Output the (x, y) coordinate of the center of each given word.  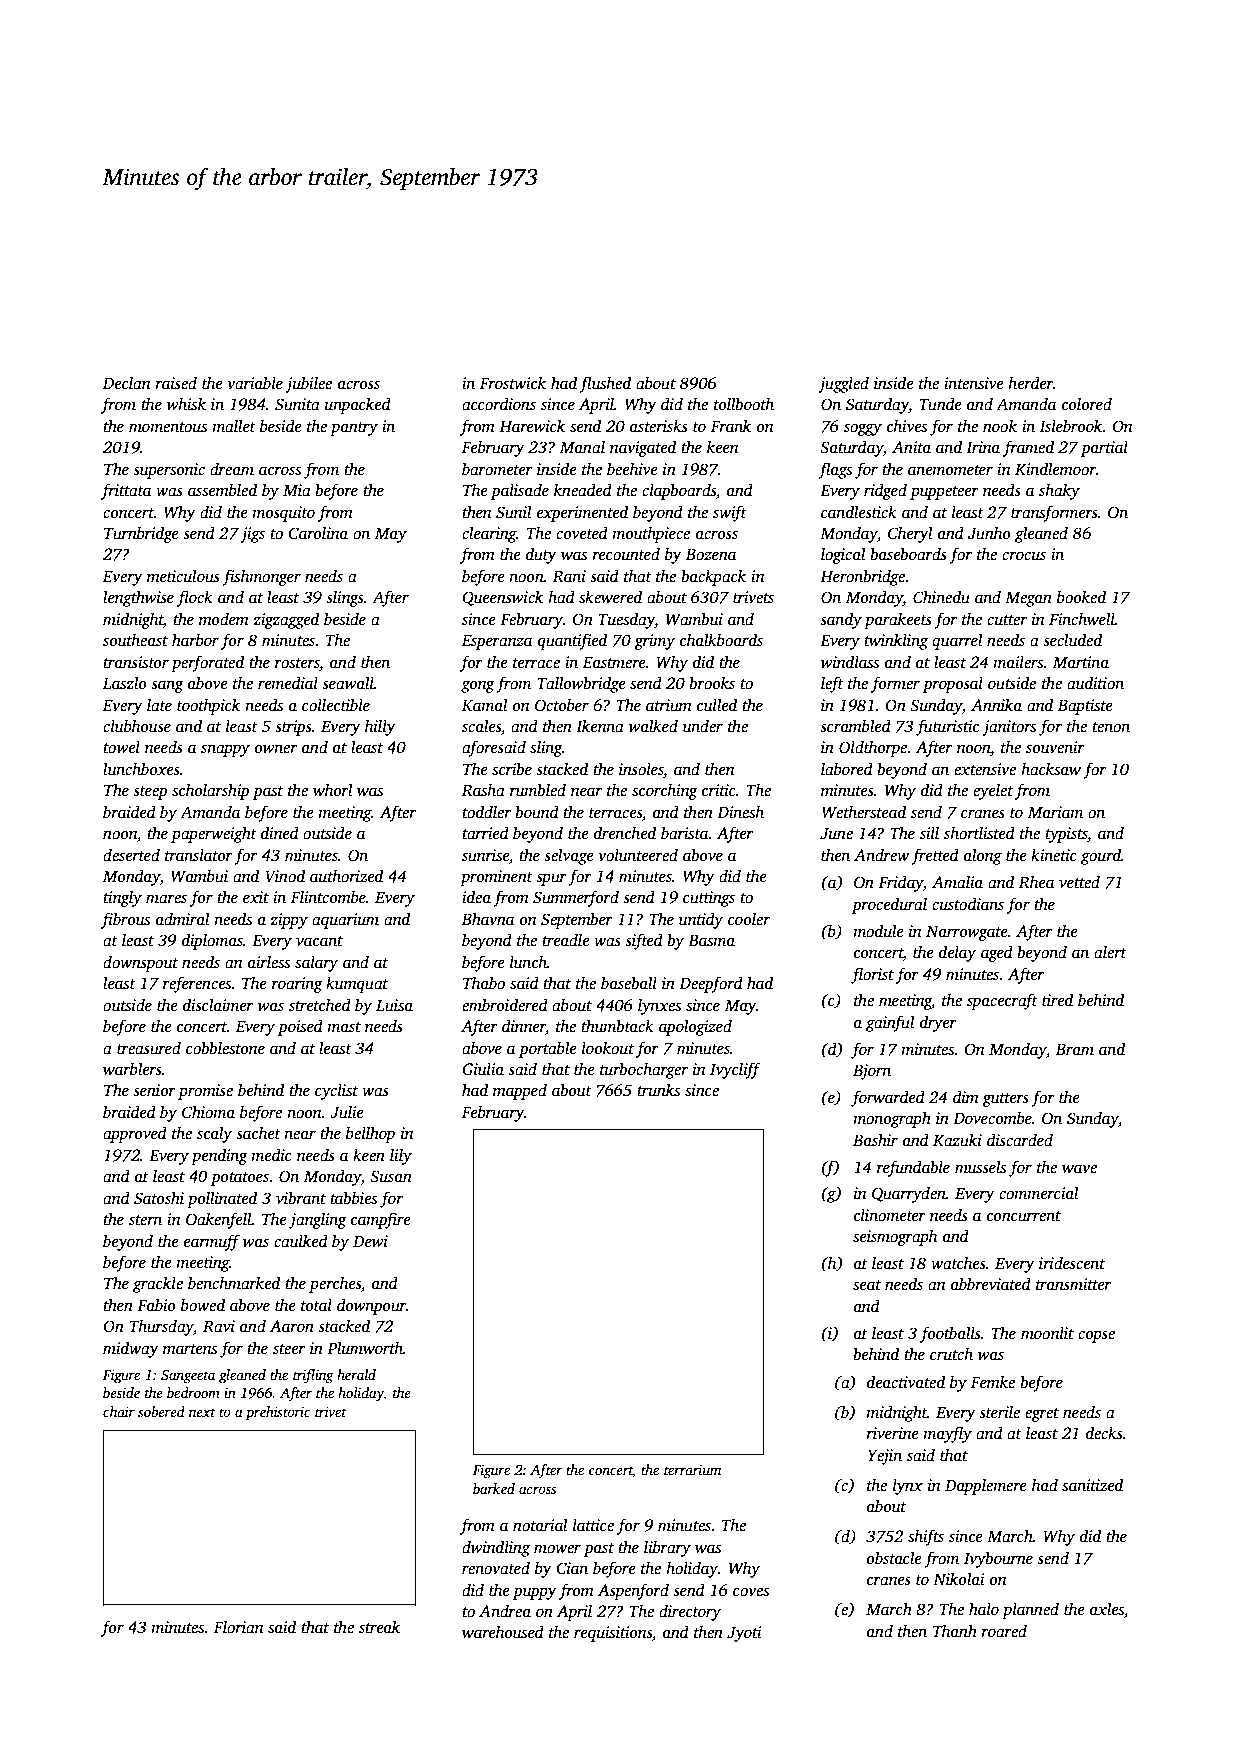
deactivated (906, 1382)
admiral (183, 919)
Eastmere (614, 663)
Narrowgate (967, 933)
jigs (252, 535)
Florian (239, 1627)
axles (1107, 1609)
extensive (985, 769)
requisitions (613, 1634)
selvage (569, 856)
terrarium (692, 1470)
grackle (158, 1284)
